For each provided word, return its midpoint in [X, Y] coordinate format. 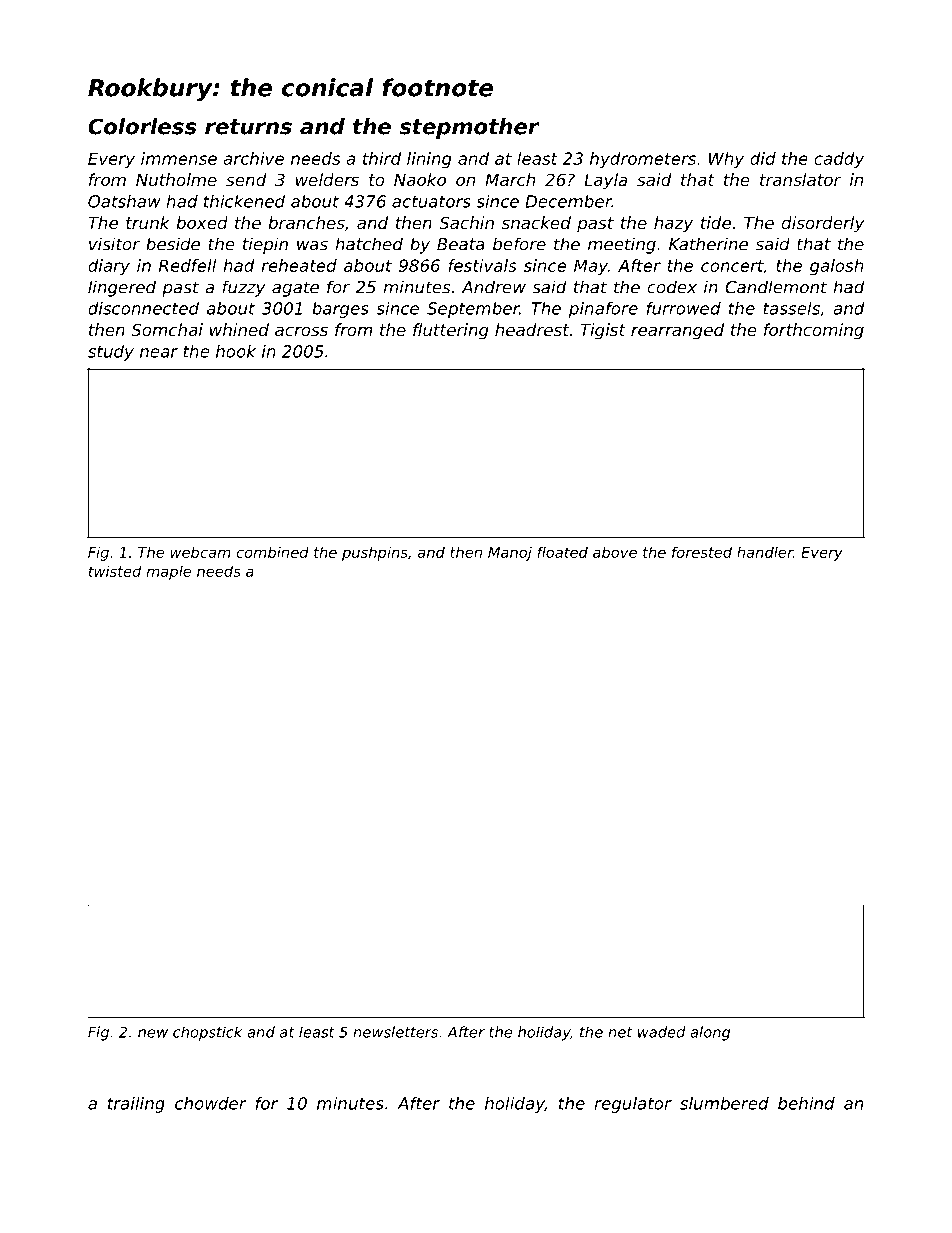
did [763, 158]
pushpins [375, 553]
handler [765, 552]
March [510, 179]
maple [168, 572]
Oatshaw [124, 201]
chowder [211, 1103]
